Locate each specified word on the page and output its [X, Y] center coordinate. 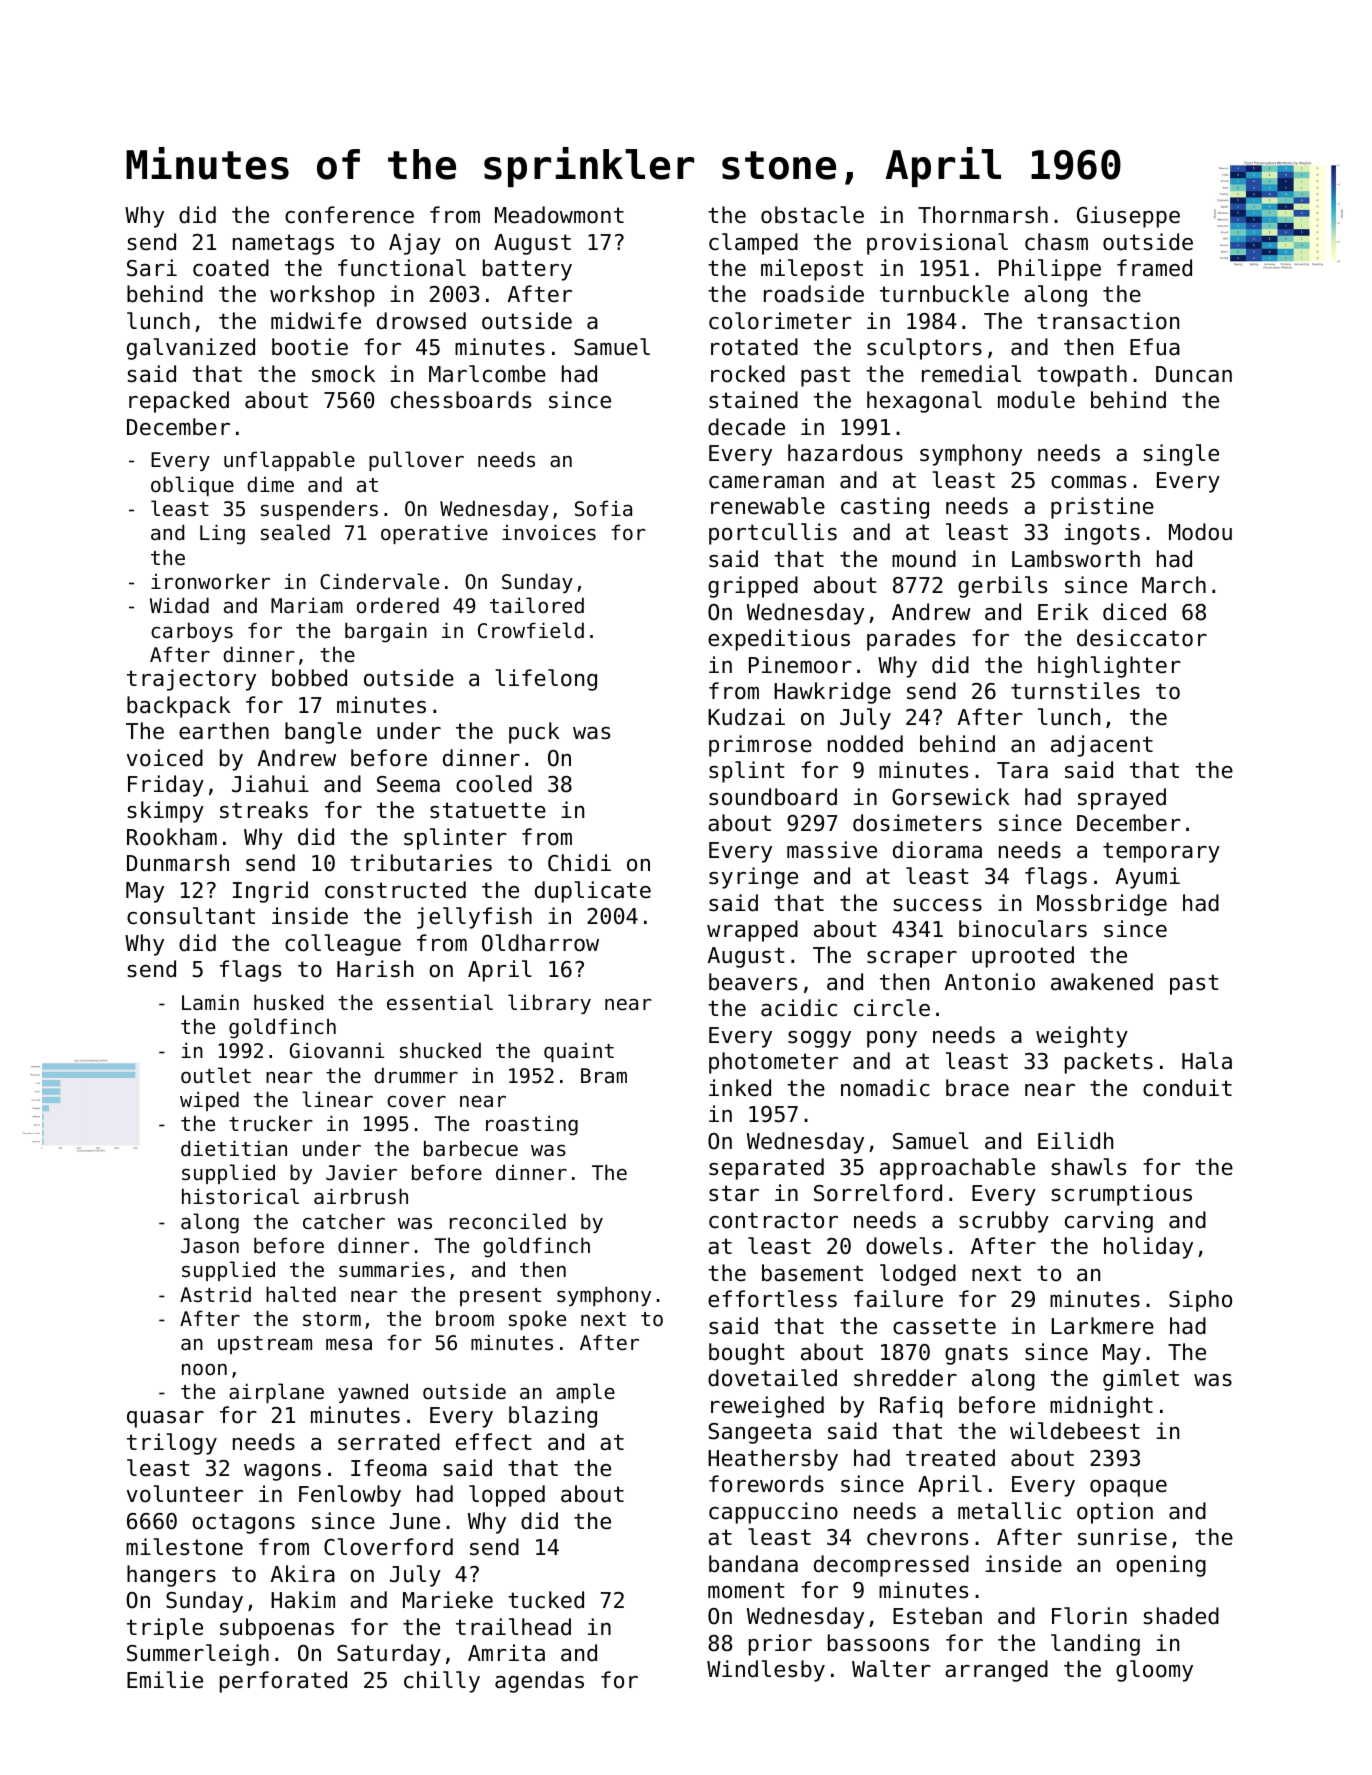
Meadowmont [559, 215]
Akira [303, 1574]
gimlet [1141, 1380]
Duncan [1194, 374]
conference [349, 215]
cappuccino [773, 1513]
